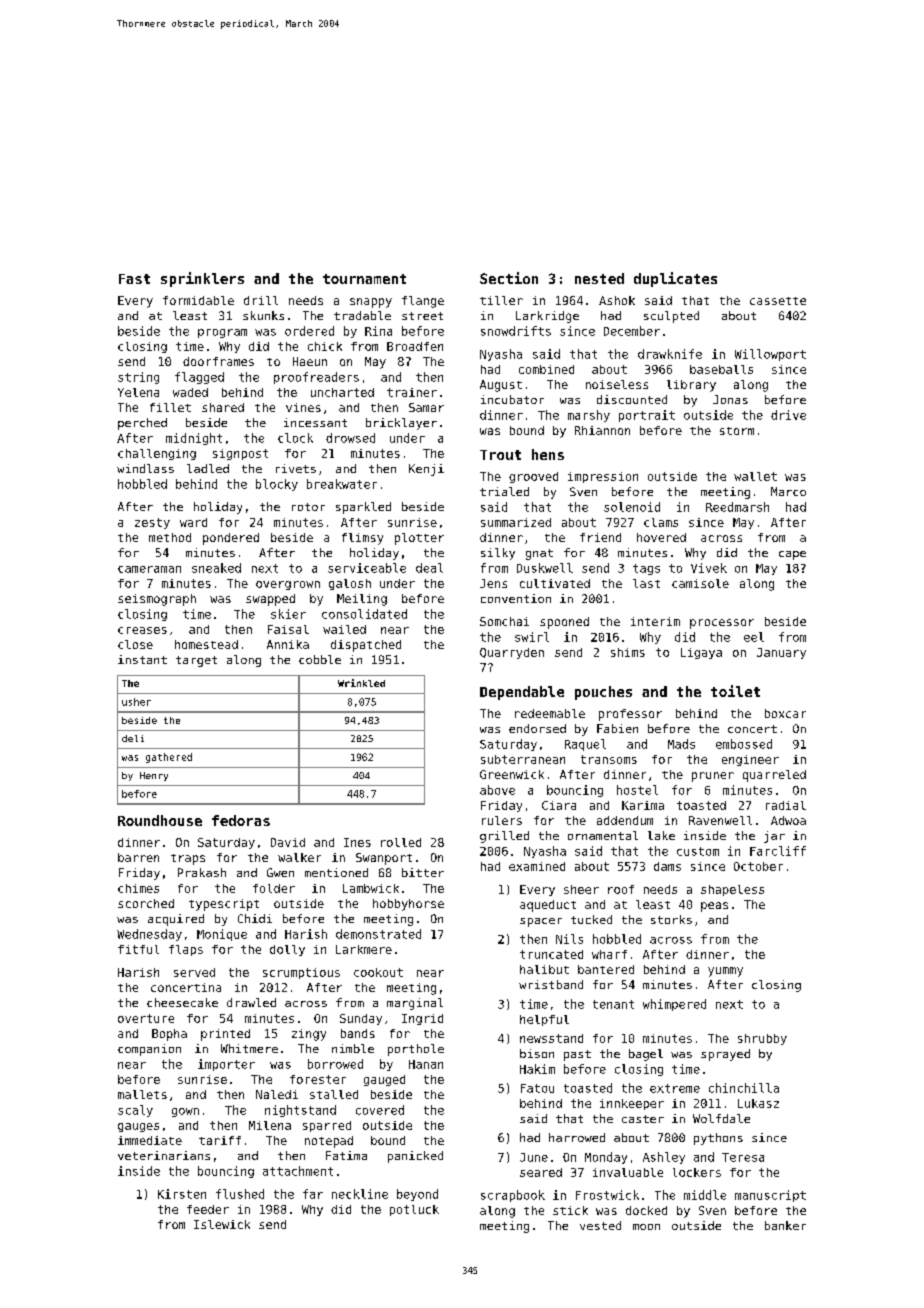 This screenshot has height=1308, width=924. What do you see at coordinates (422, 1019) in the screenshot?
I see `Ingrid` at bounding box center [422, 1019].
